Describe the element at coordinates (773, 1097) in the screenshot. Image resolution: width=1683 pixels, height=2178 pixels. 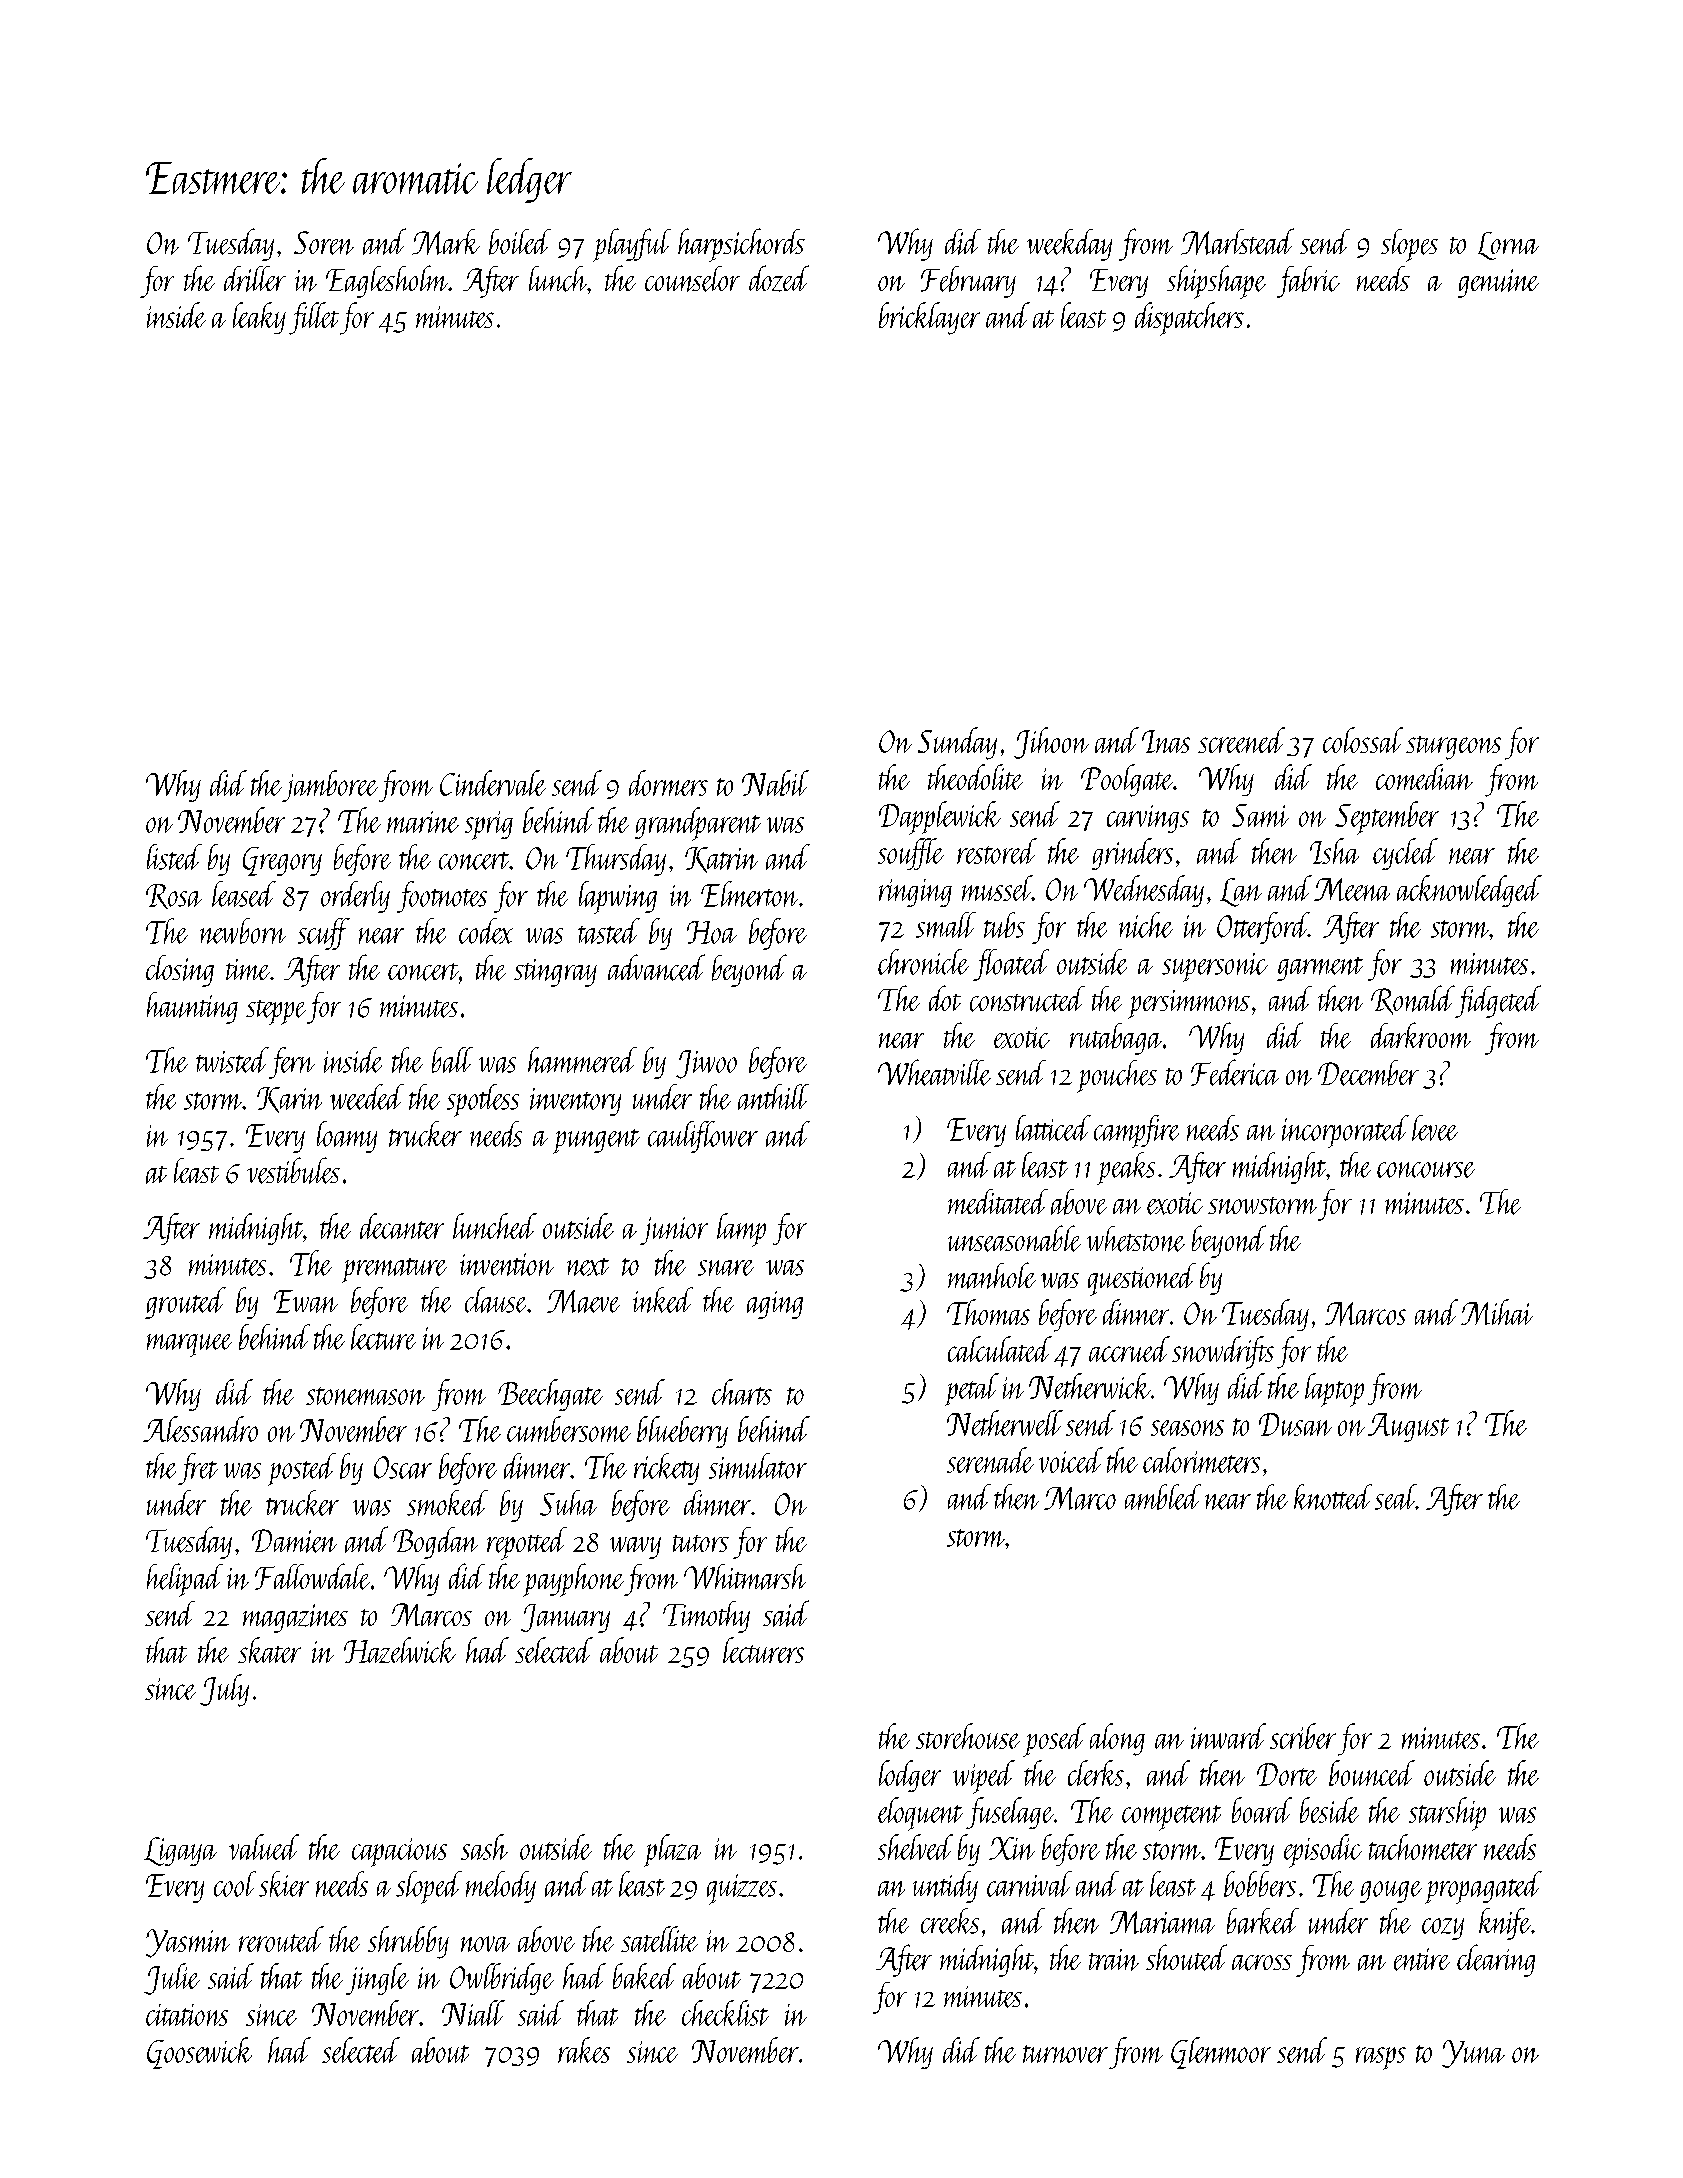
I see `anthill` at that location.
